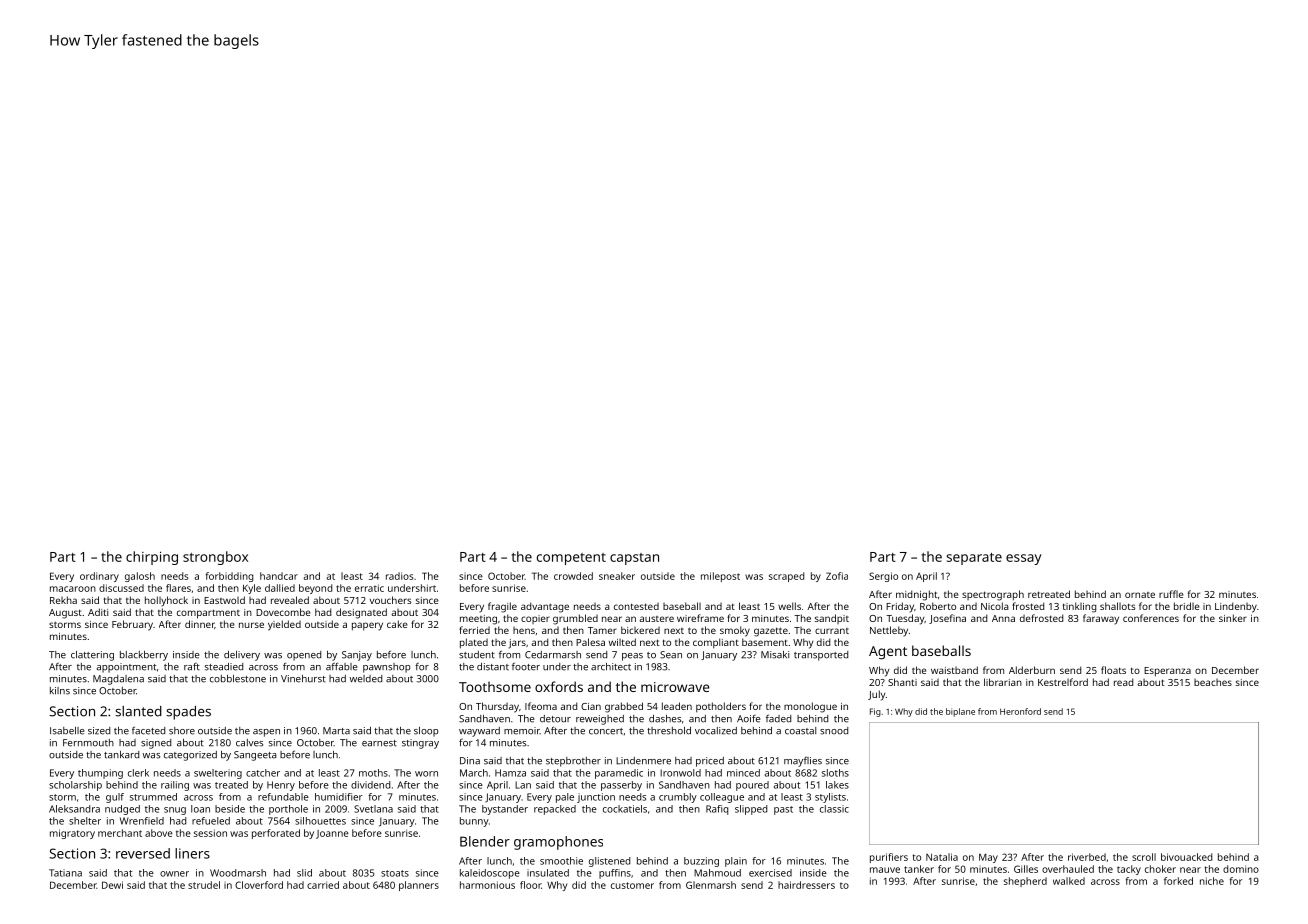 Image resolution: width=1308 pixels, height=924 pixels. What do you see at coordinates (636, 606) in the page?
I see `contested` at bounding box center [636, 606].
